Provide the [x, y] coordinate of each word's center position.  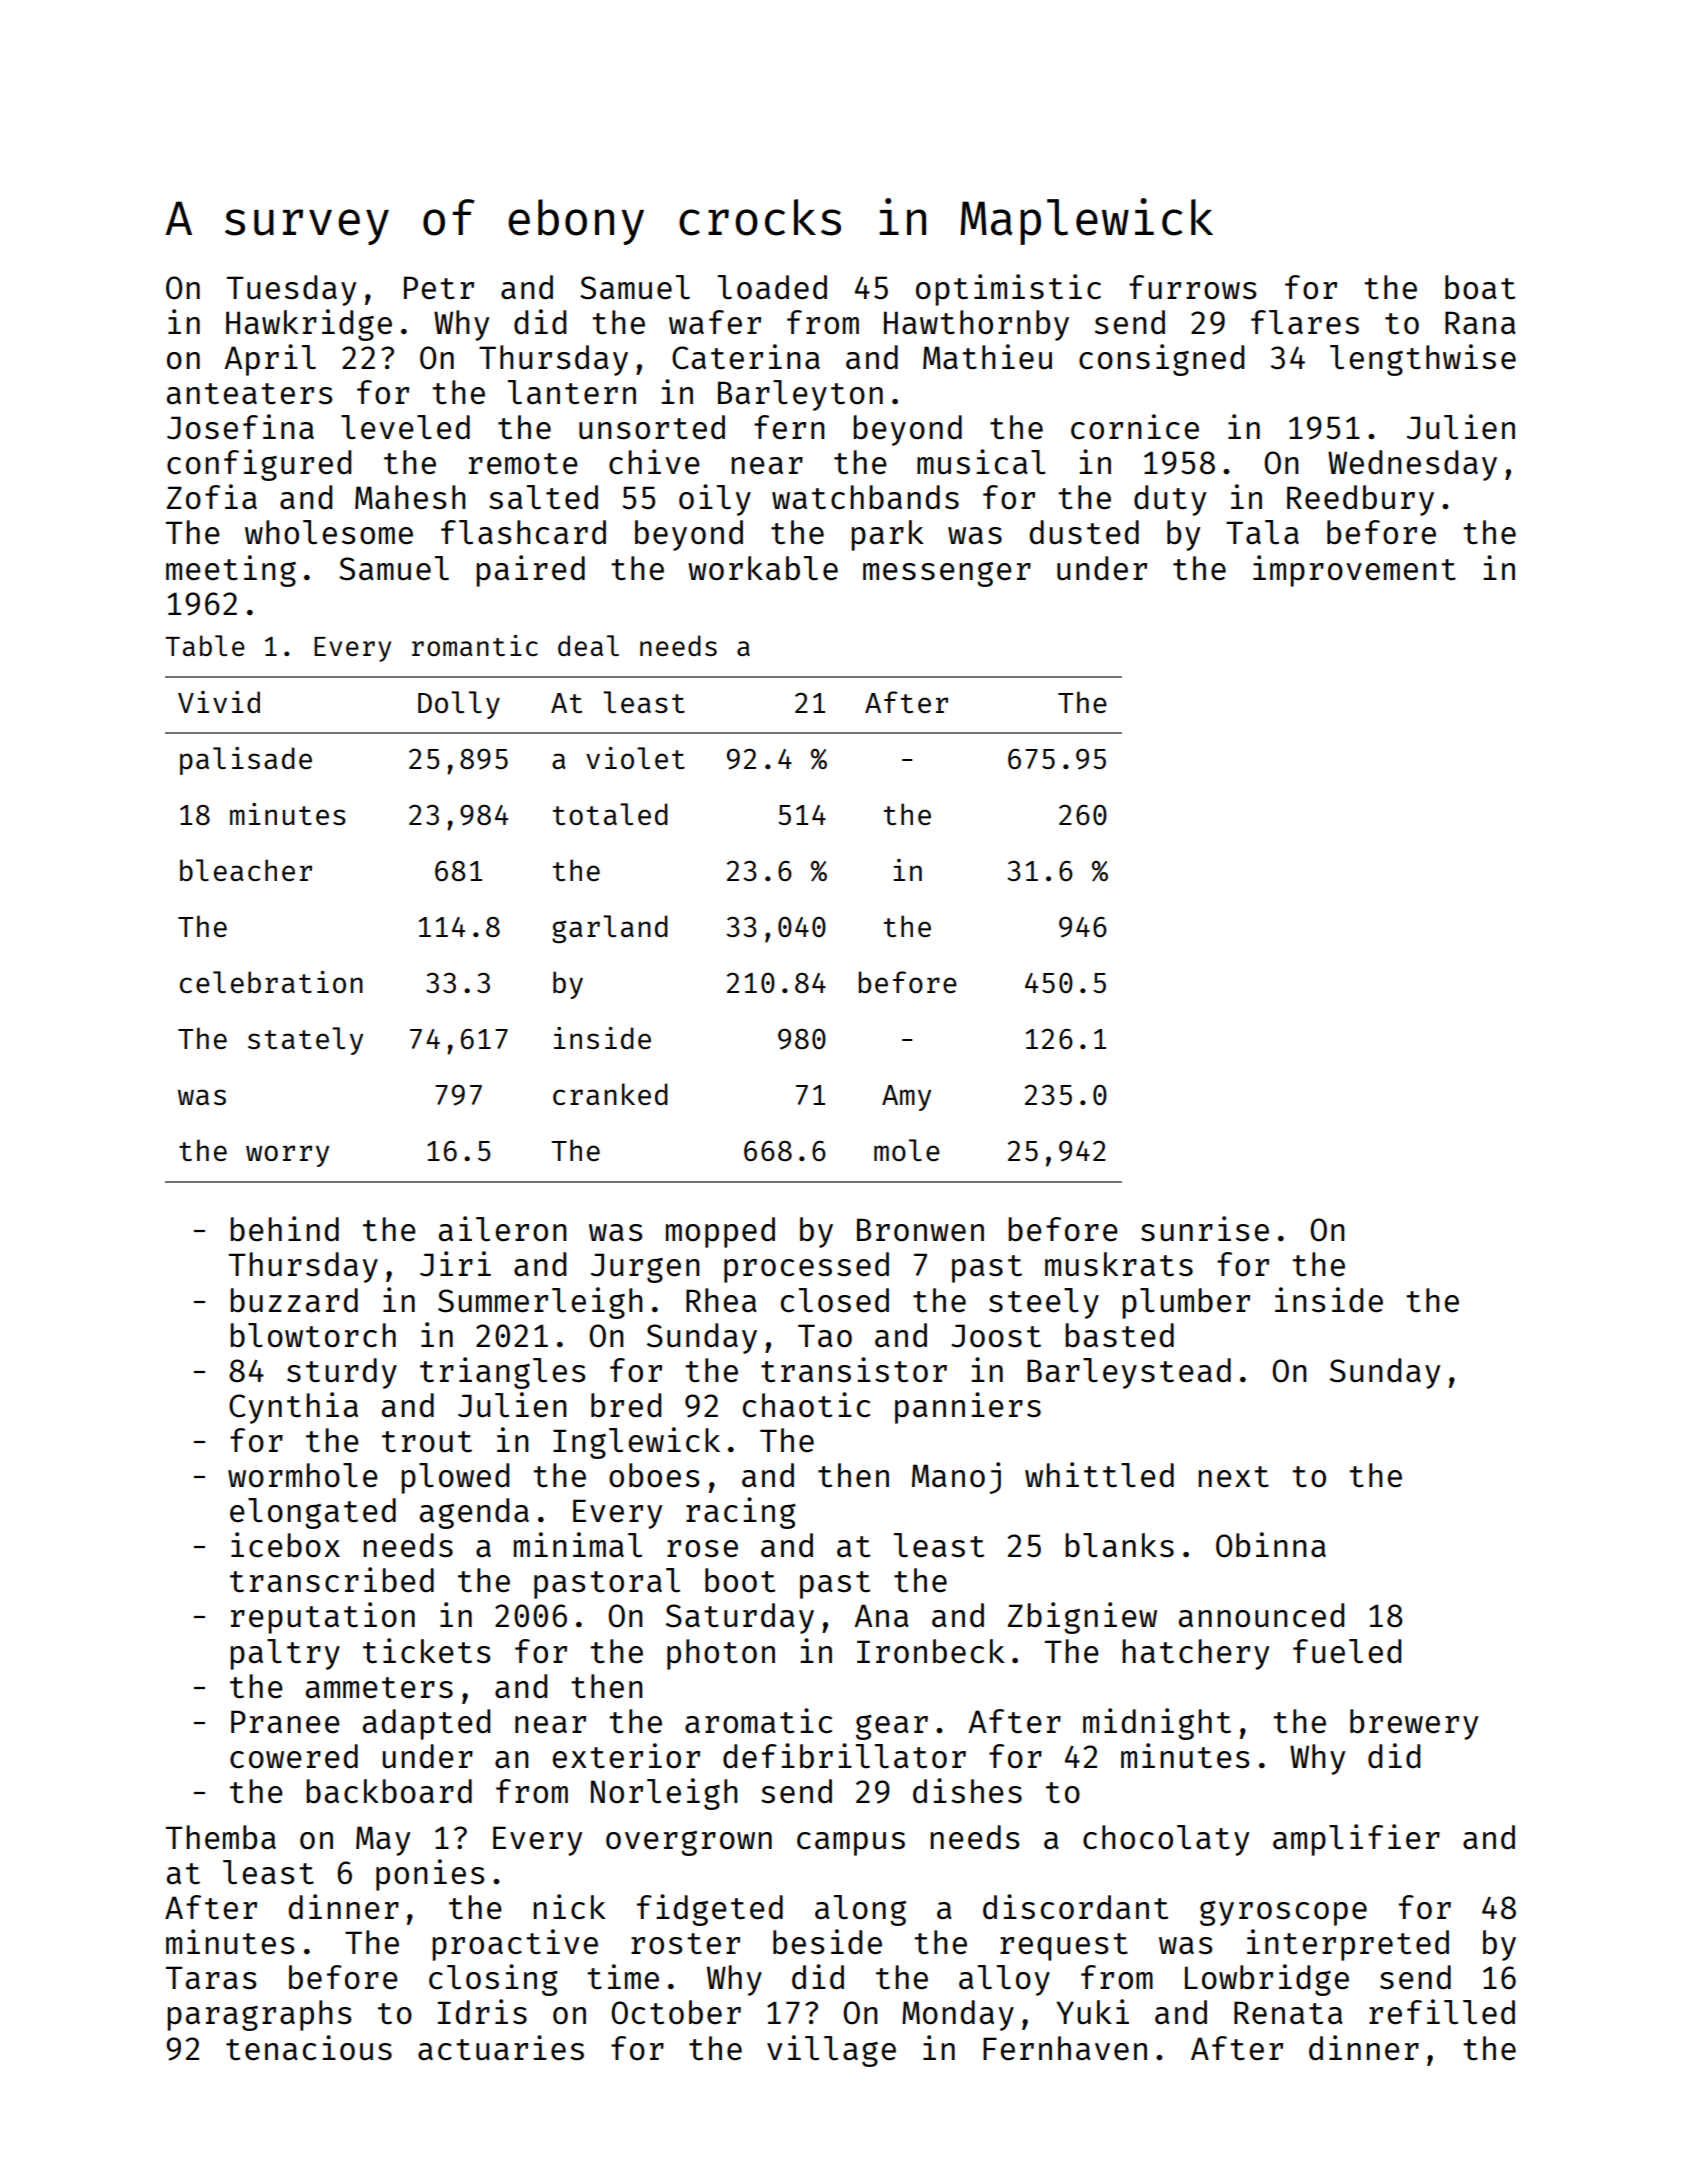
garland [610, 929]
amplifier [1356, 1840]
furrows [1192, 287]
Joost [996, 1336]
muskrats [1119, 1264]
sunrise [1205, 1229]
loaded [772, 287]
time [623, 1977]
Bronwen [920, 1230]
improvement [1354, 571]
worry [287, 1156]
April [270, 360]
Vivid [219, 702]
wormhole [303, 1475]
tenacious [309, 2048]
